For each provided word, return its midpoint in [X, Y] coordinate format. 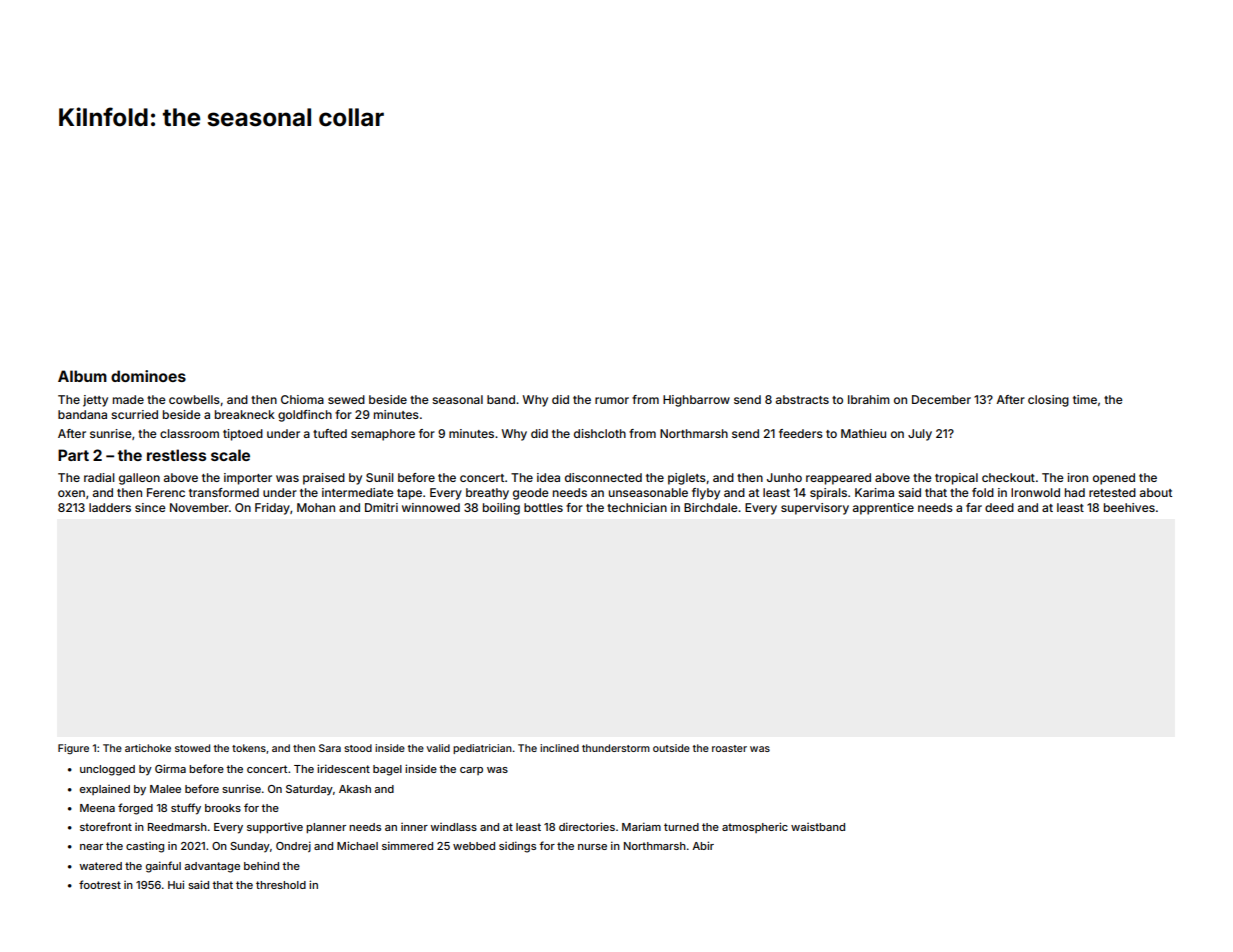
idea [548, 477]
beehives [1129, 507]
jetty [95, 401]
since [150, 507]
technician [637, 507]
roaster [729, 748]
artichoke [148, 748]
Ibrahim [869, 399]
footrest [100, 884]
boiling [501, 509]
